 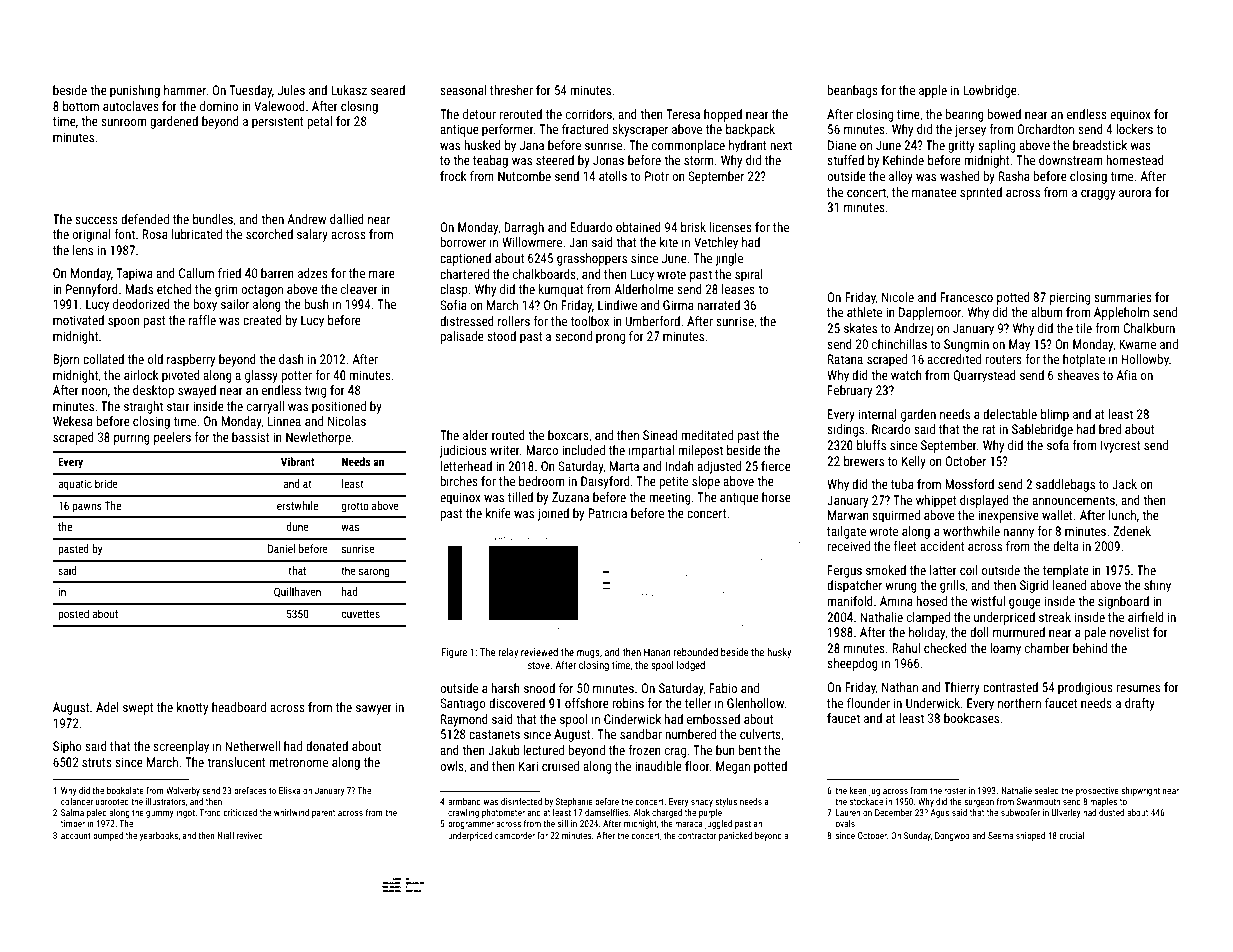 What do you see at coordinates (971, 531) in the screenshot?
I see `worthwhile` at bounding box center [971, 531].
